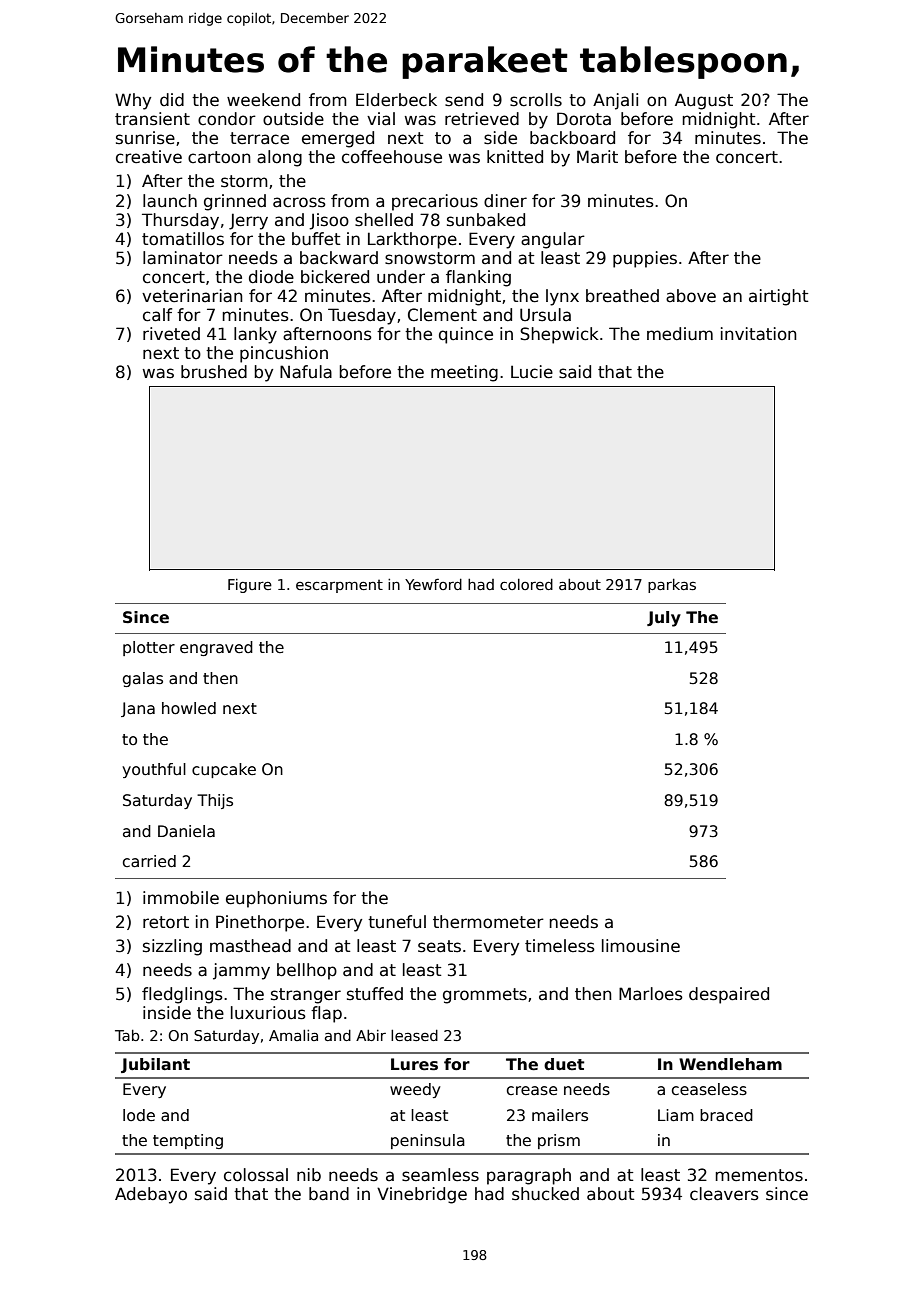 The height and width of the screenshot is (1308, 924). Describe the element at coordinates (250, 586) in the screenshot. I see `Figure` at that location.
